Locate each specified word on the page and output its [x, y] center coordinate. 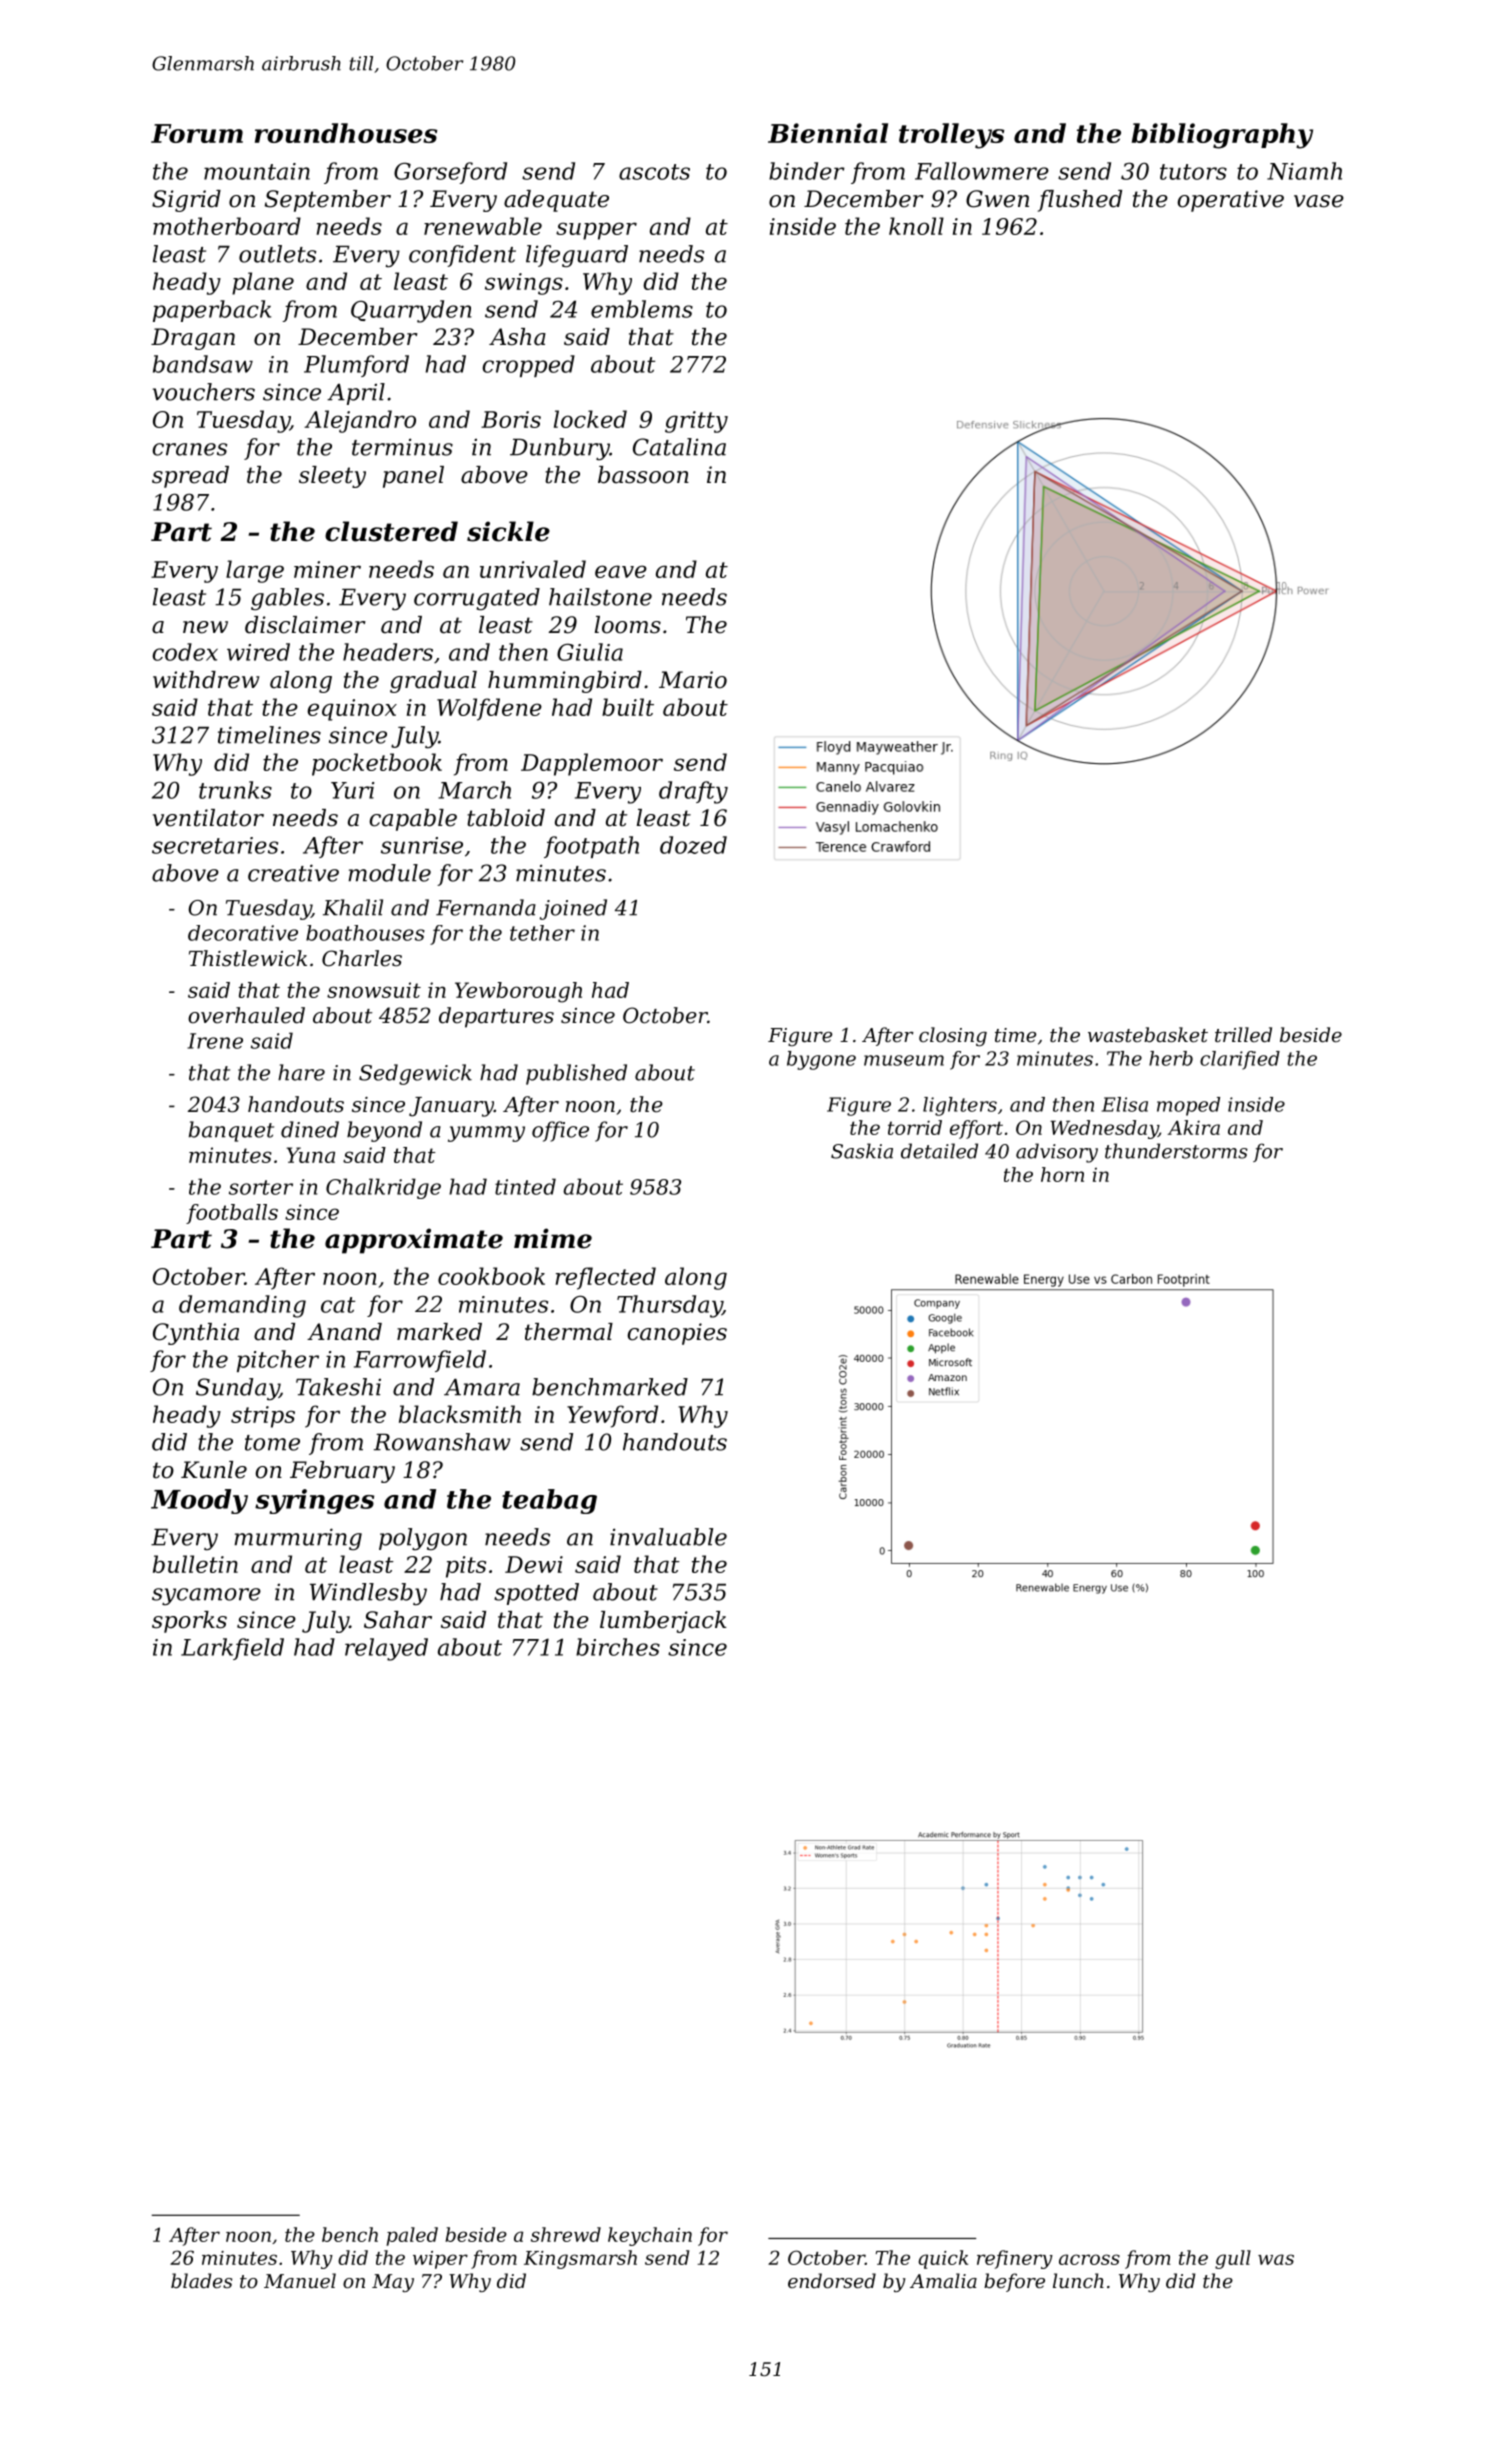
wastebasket [1148, 1034]
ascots [654, 172]
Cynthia [196, 1334]
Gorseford [450, 173]
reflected [605, 1278]
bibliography [1222, 136]
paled [412, 2236]
